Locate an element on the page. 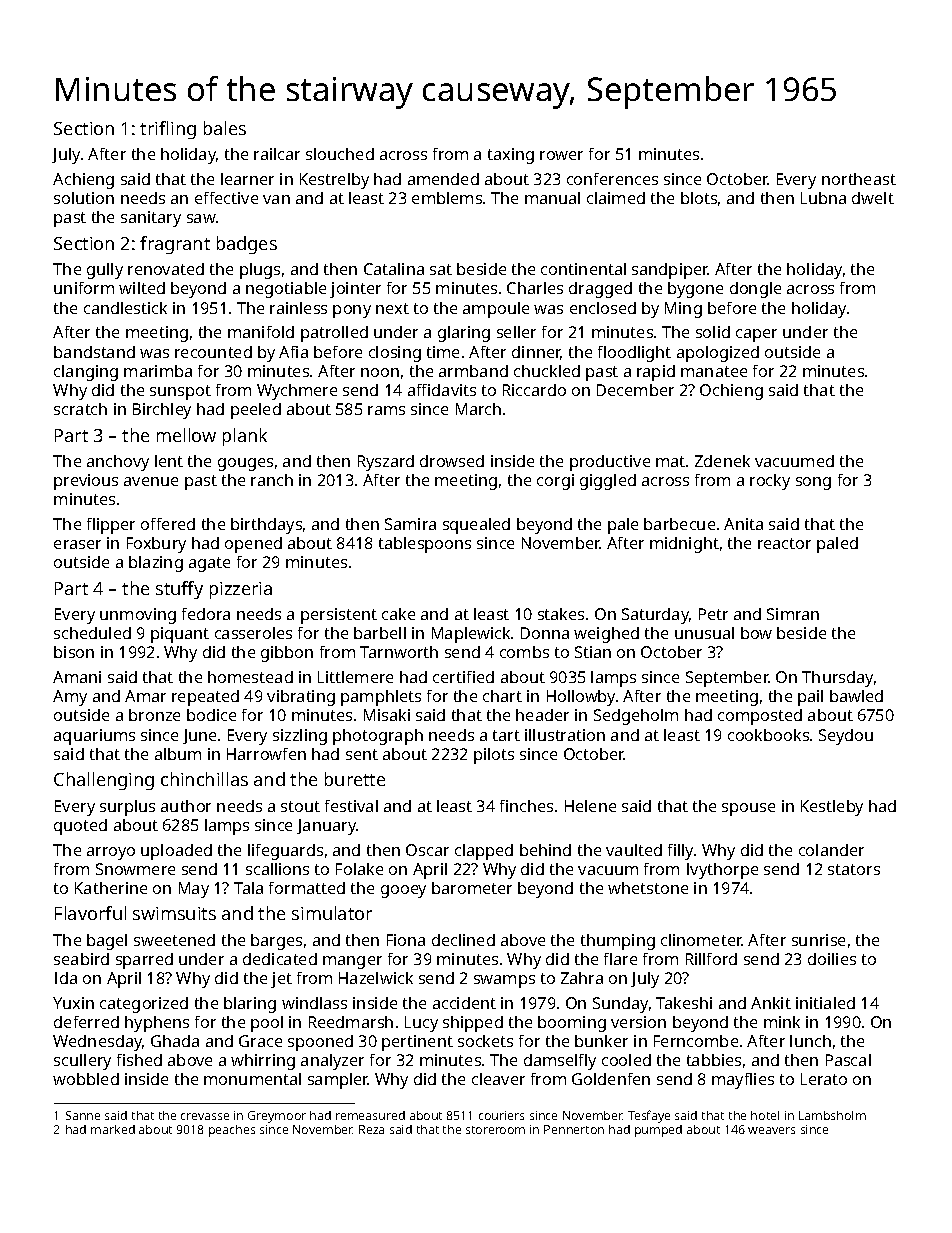 The width and height of the page is (952, 1233). spouse is located at coordinates (748, 809).
